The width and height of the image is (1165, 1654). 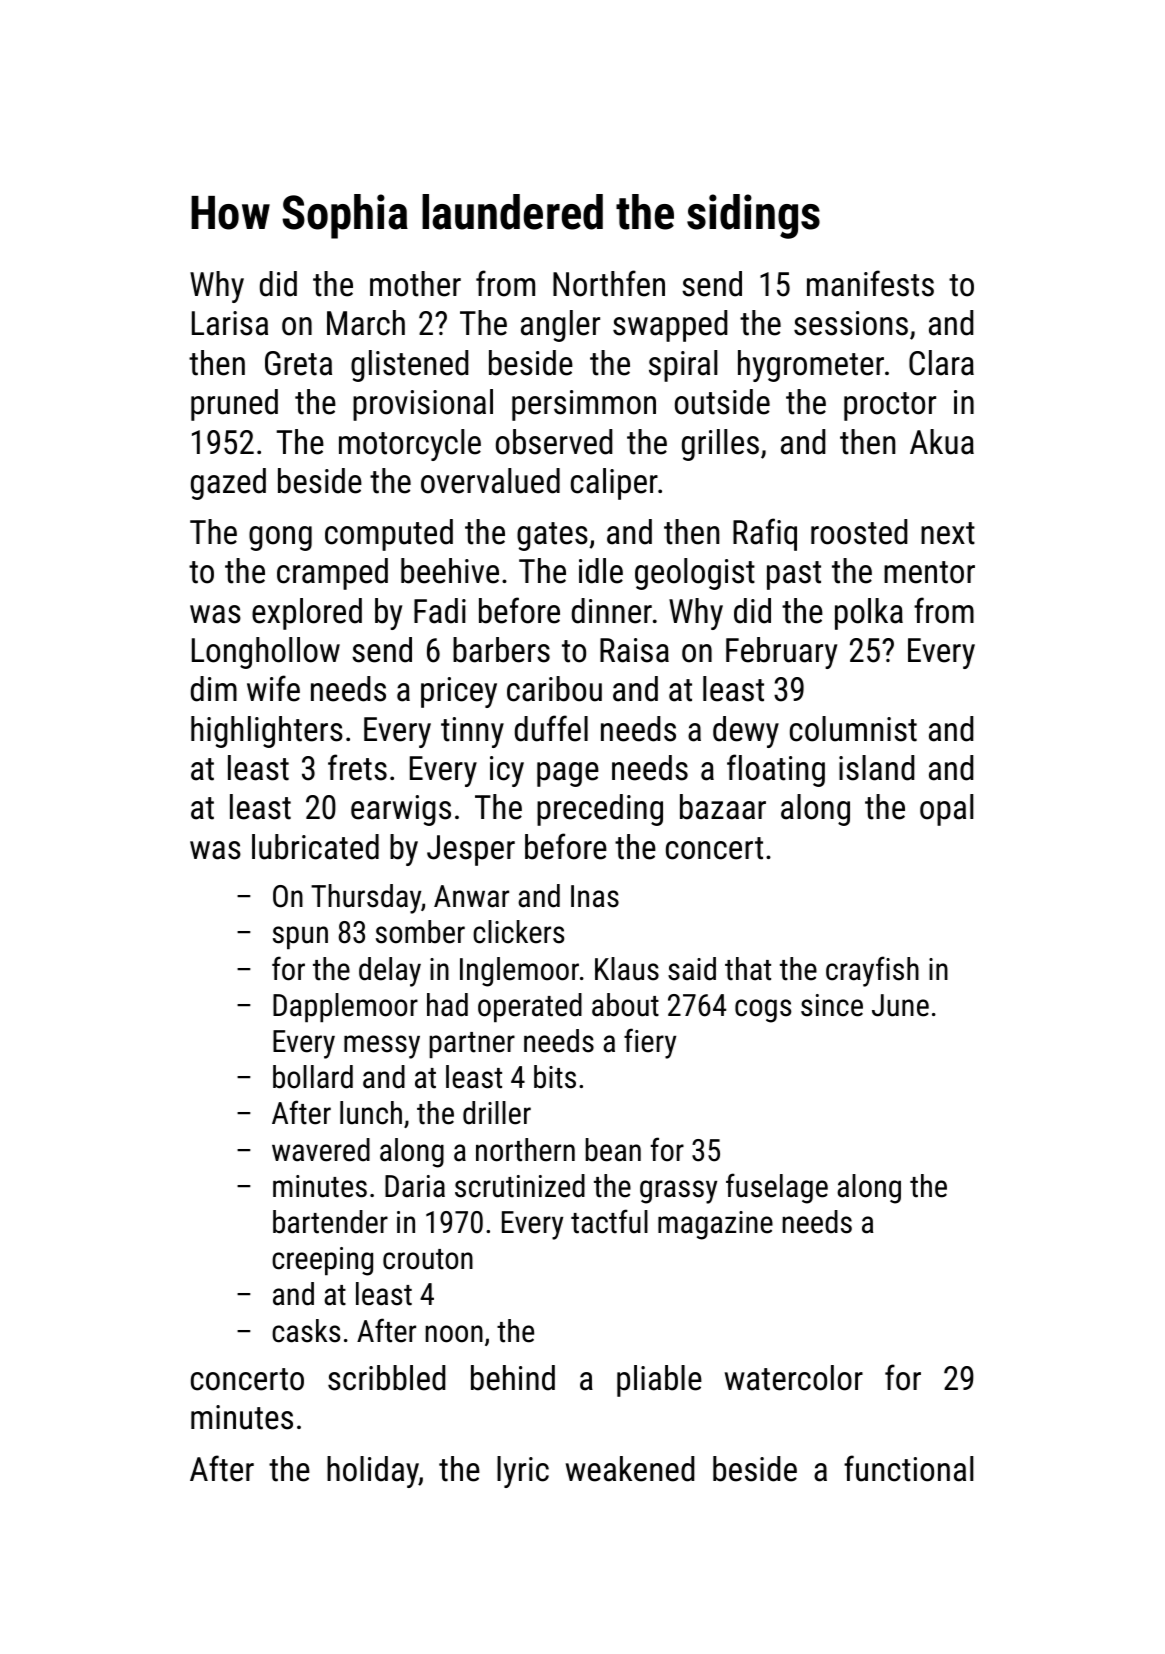 I want to click on roosted, so click(x=859, y=532).
